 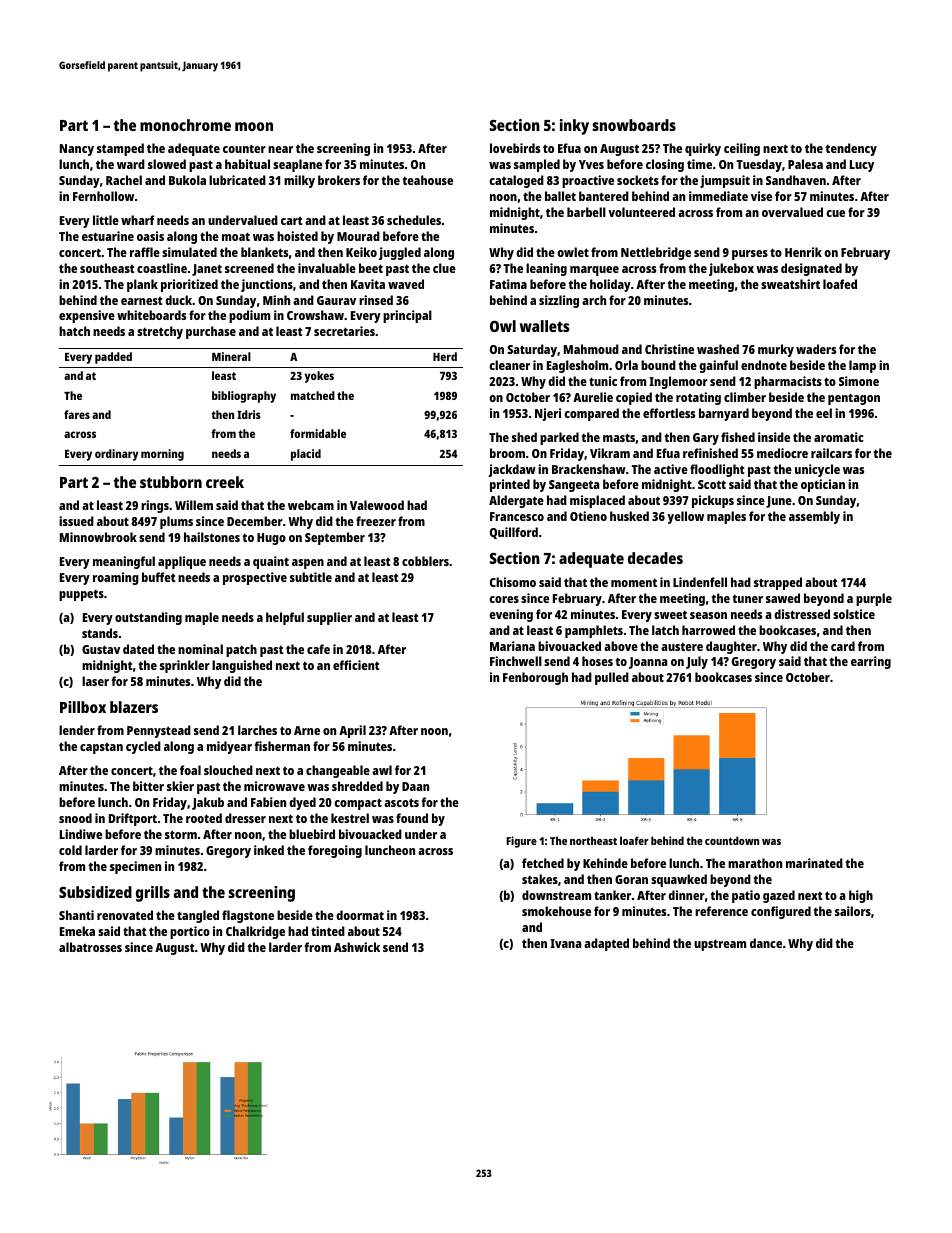 What do you see at coordinates (742, 149) in the screenshot?
I see `ceiling` at bounding box center [742, 149].
